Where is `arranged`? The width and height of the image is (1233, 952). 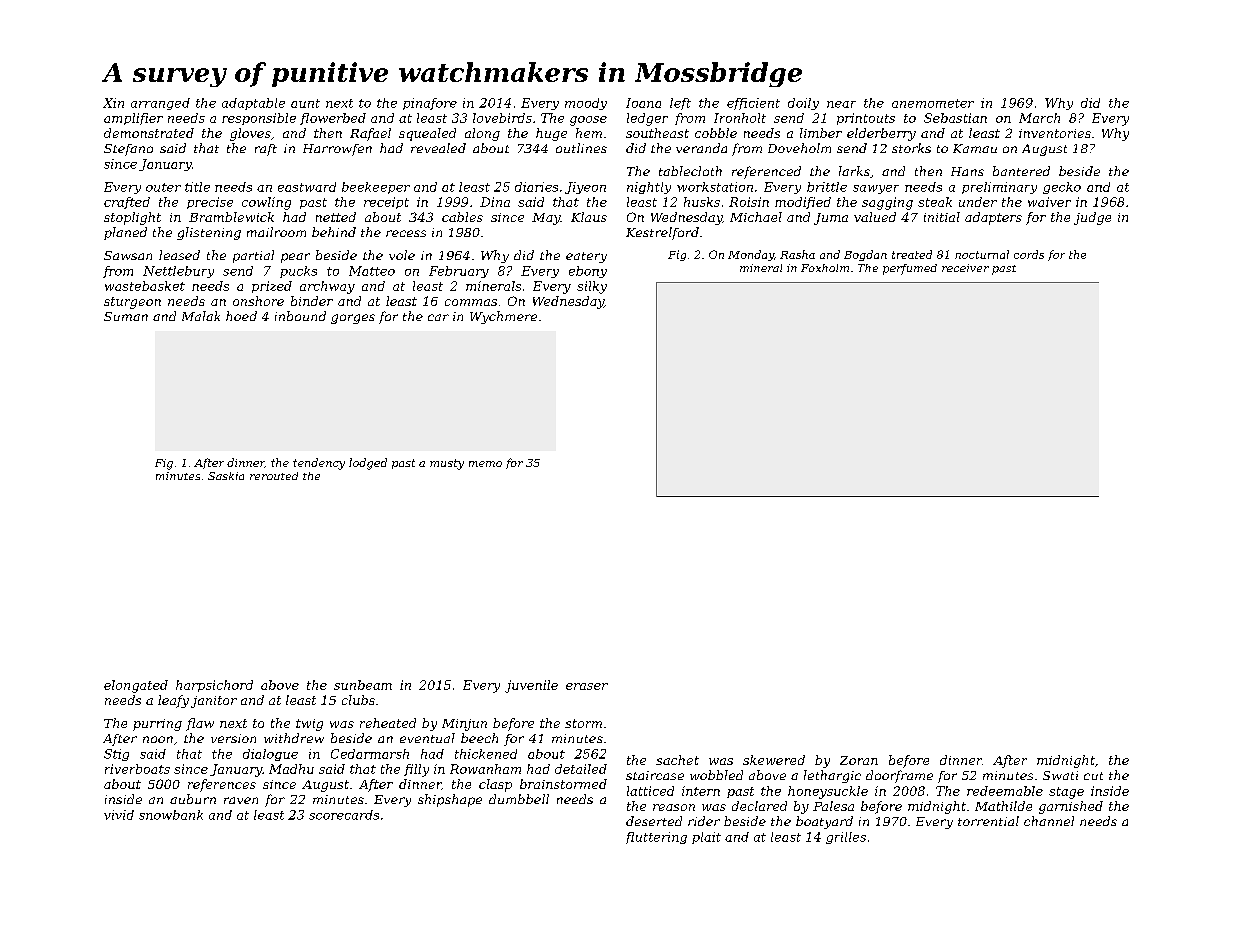
arranged is located at coordinates (160, 104).
